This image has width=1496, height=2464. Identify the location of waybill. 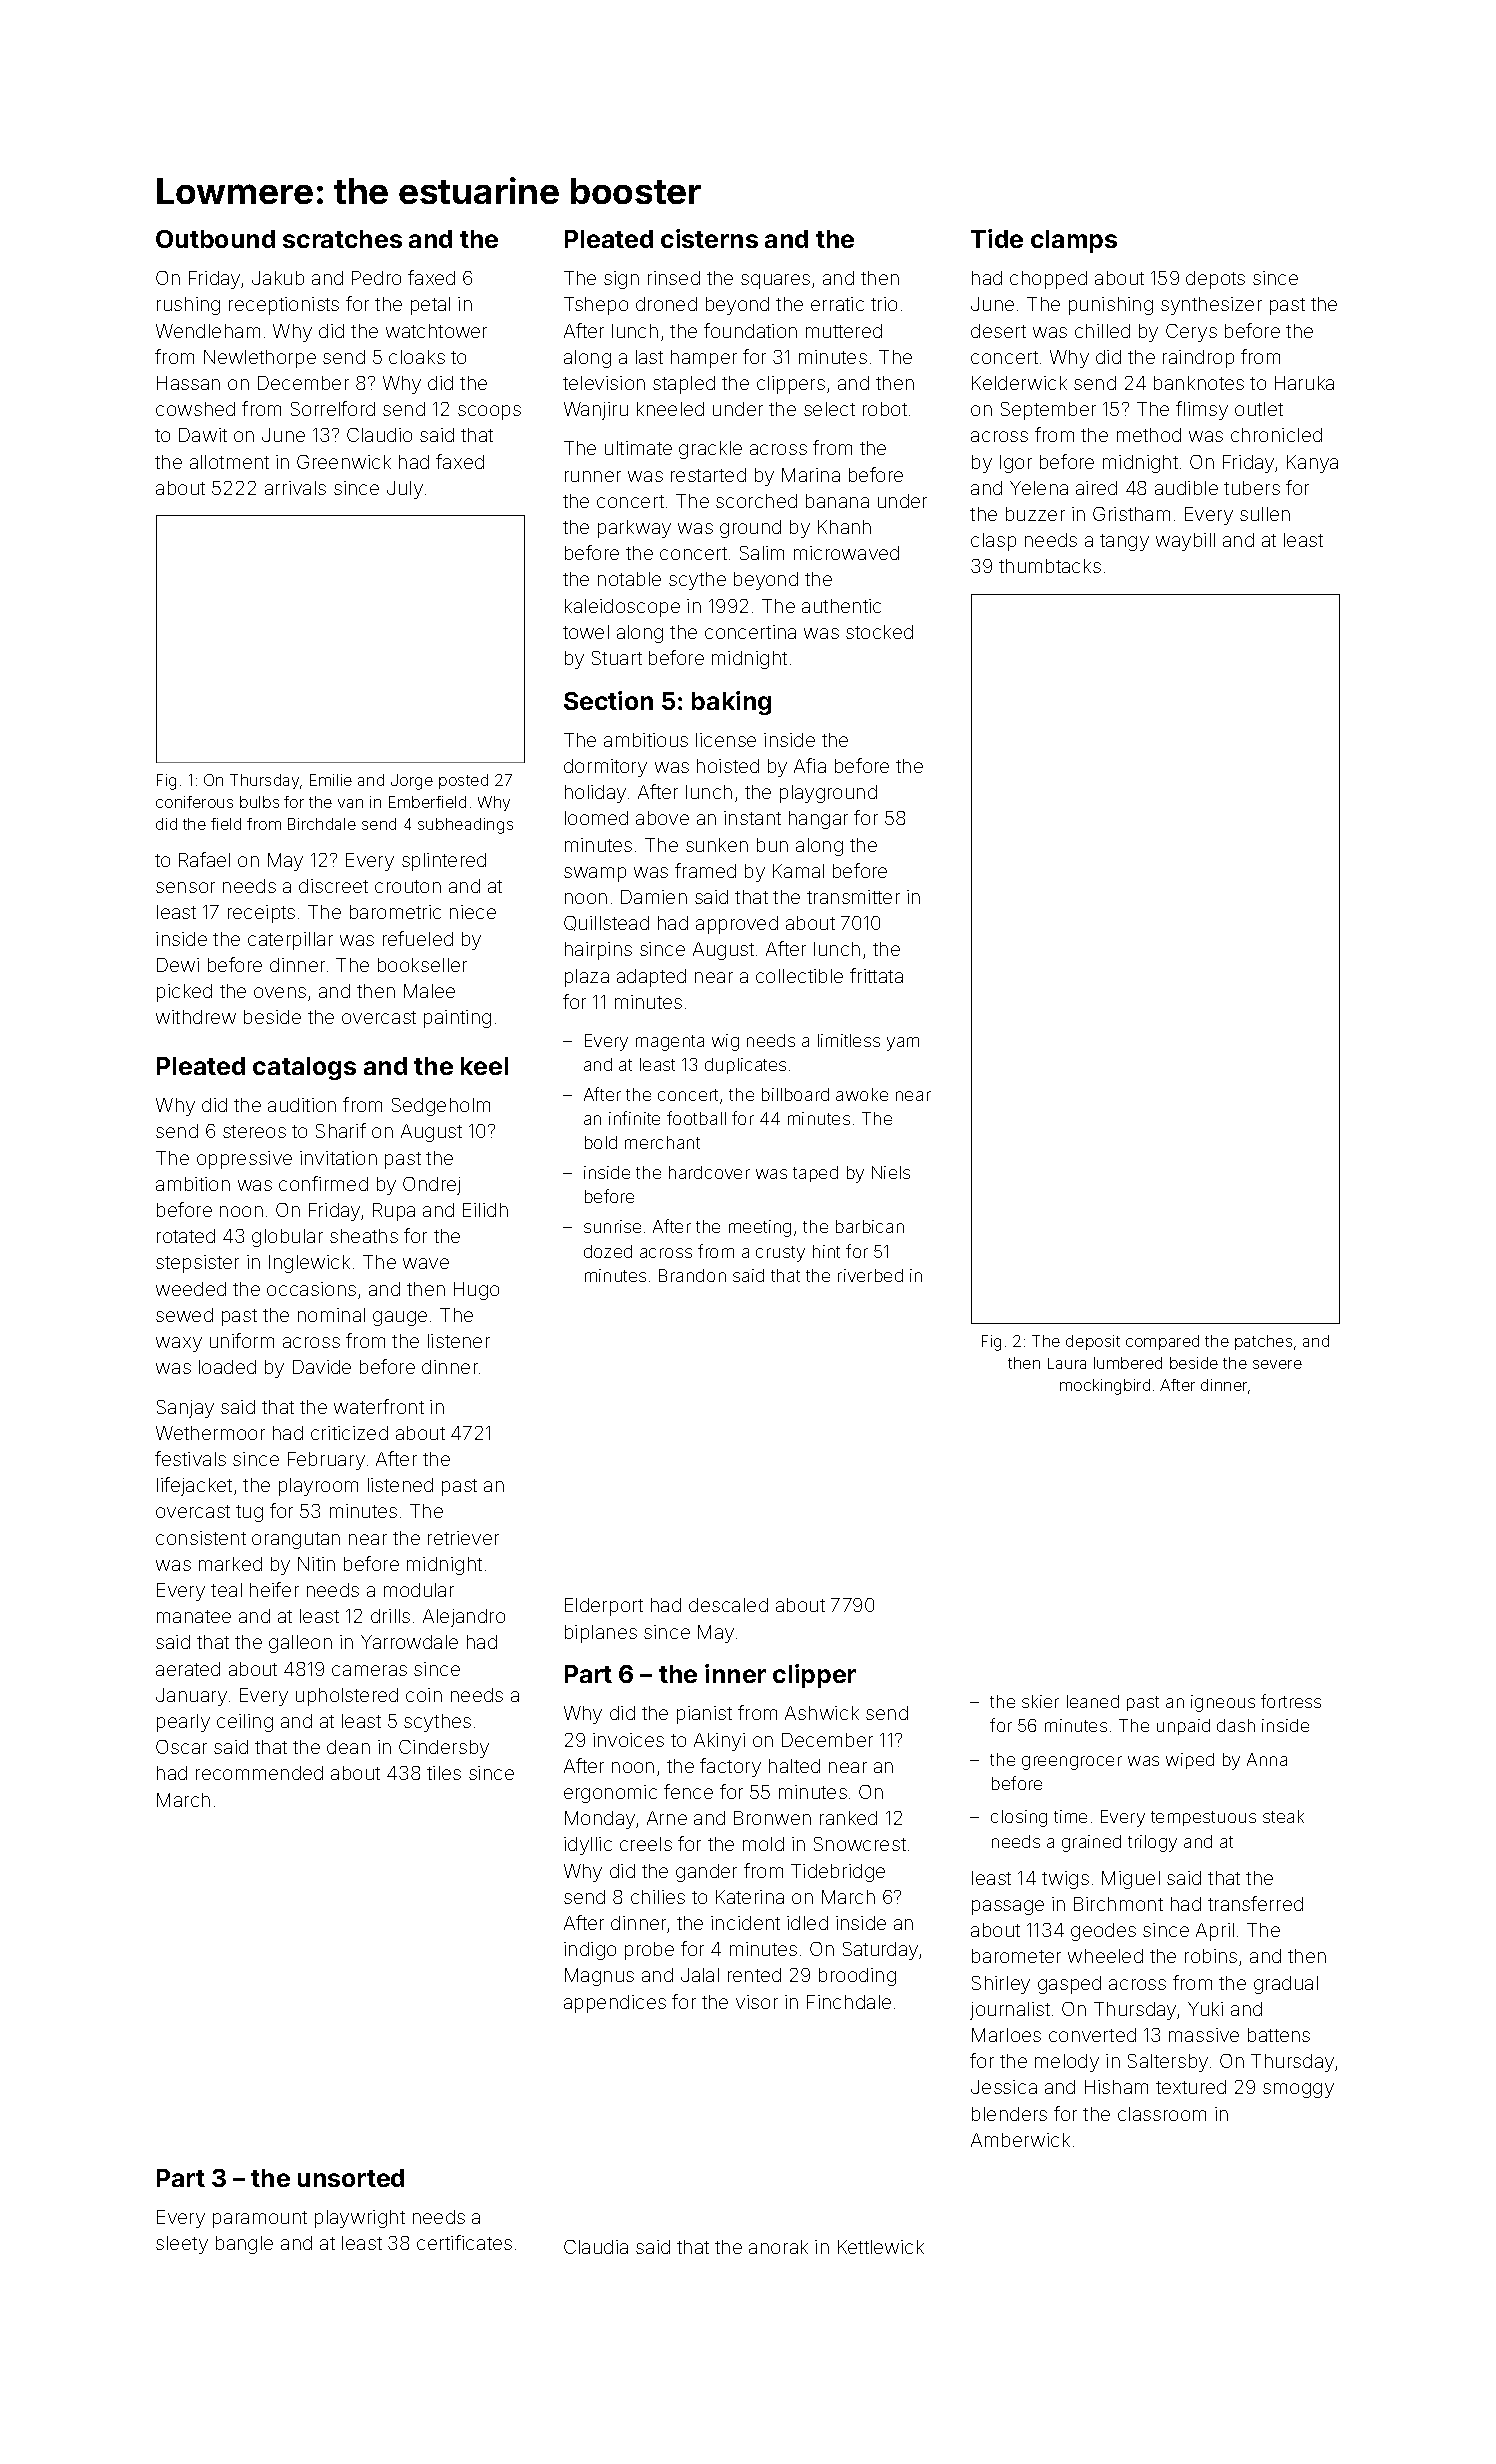
(1185, 542).
